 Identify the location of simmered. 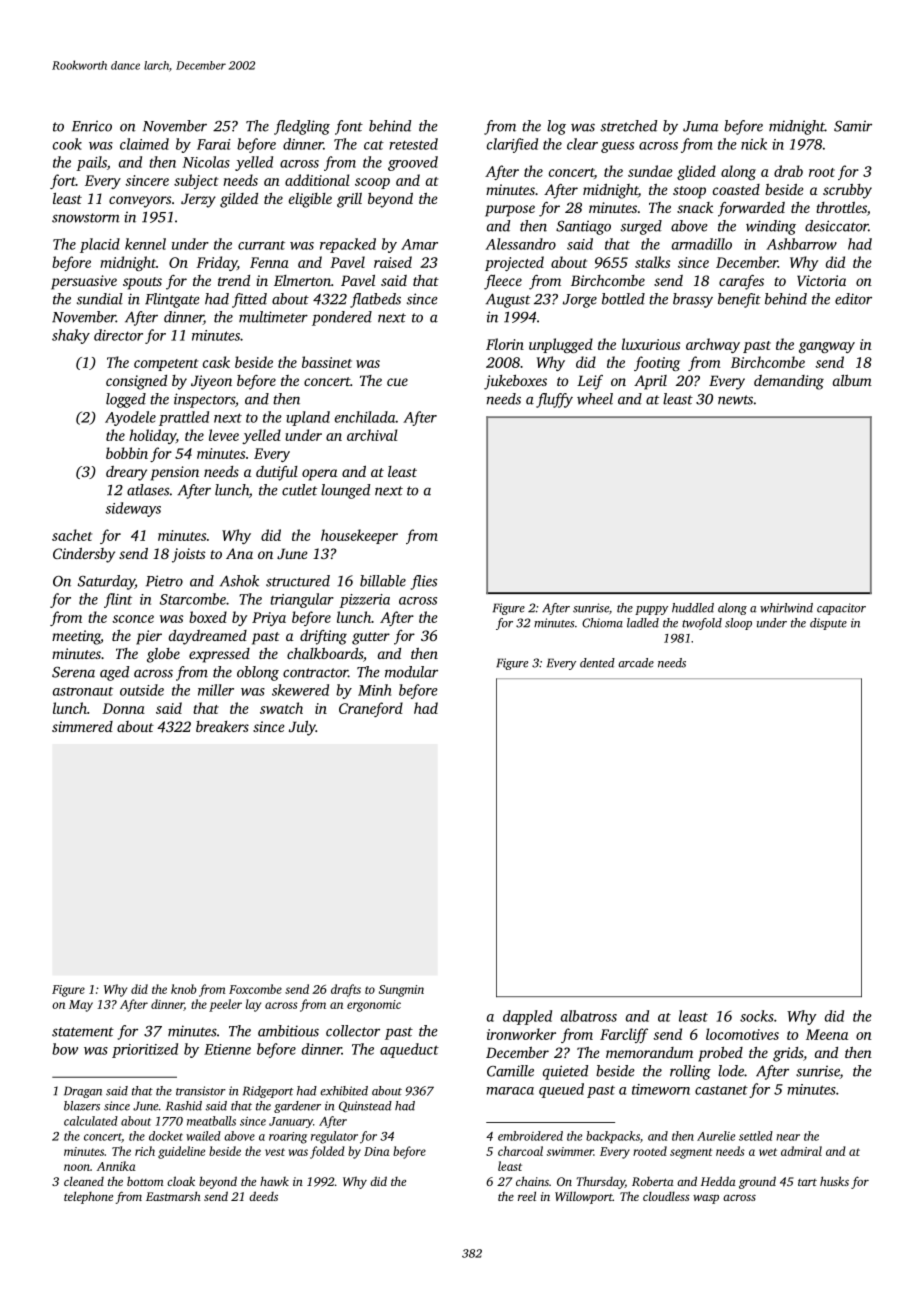
(82, 726).
